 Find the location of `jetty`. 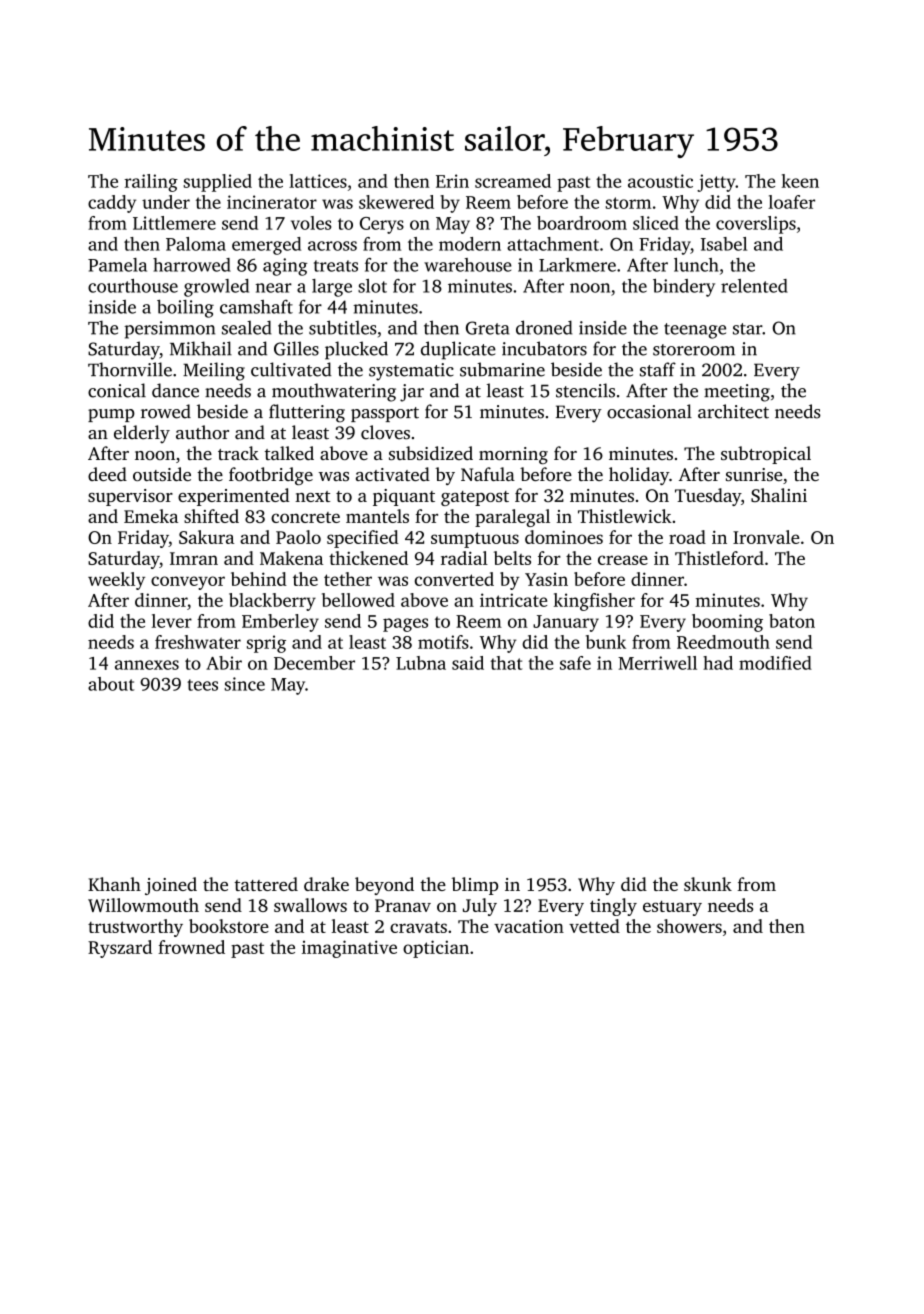

jetty is located at coordinates (716, 183).
